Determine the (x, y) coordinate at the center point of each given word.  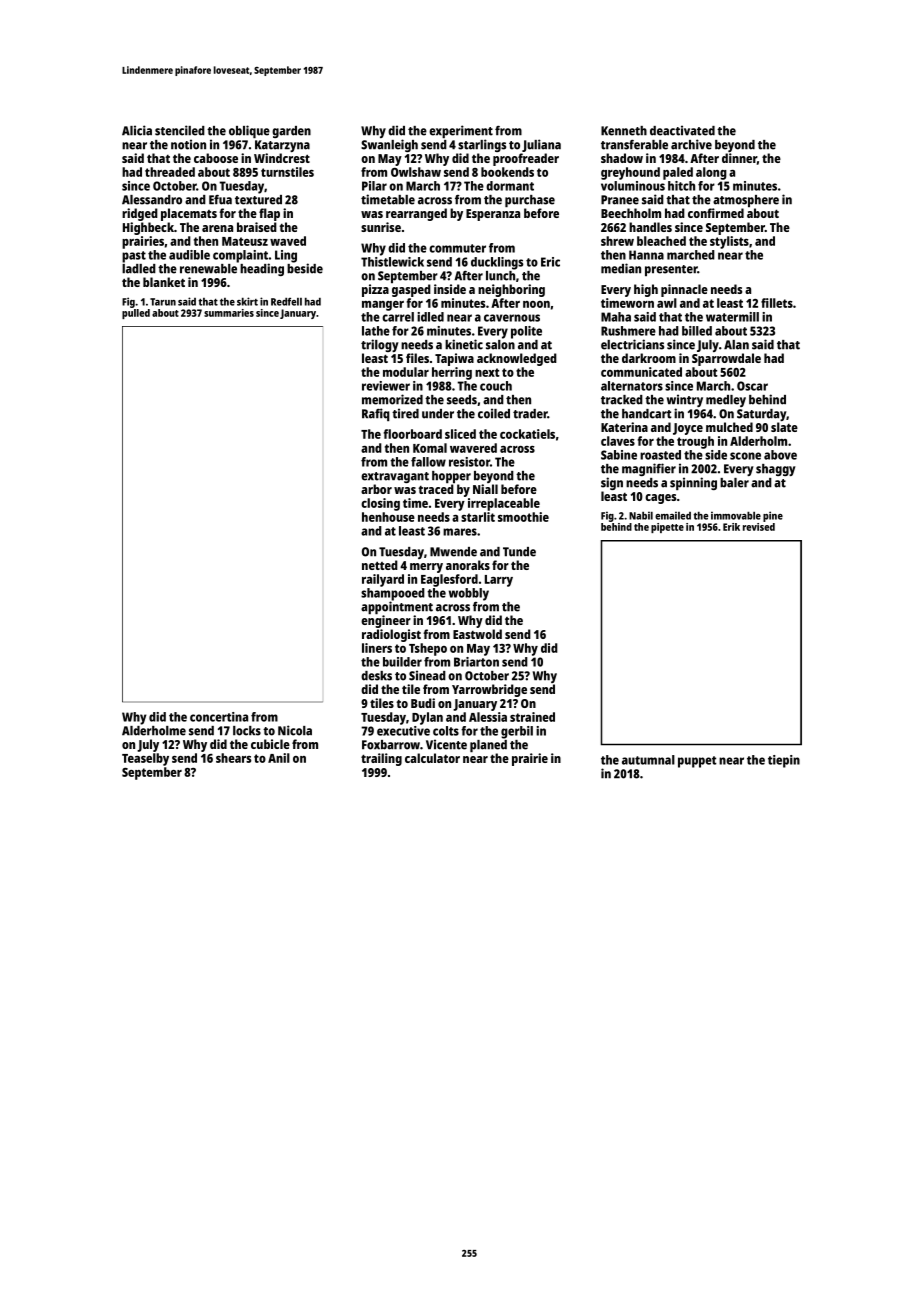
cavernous (512, 318)
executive (403, 731)
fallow (428, 462)
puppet (697, 762)
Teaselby (145, 759)
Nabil (641, 515)
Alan (736, 345)
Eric (550, 262)
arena (217, 228)
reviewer (386, 386)
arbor (376, 489)
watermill (732, 317)
